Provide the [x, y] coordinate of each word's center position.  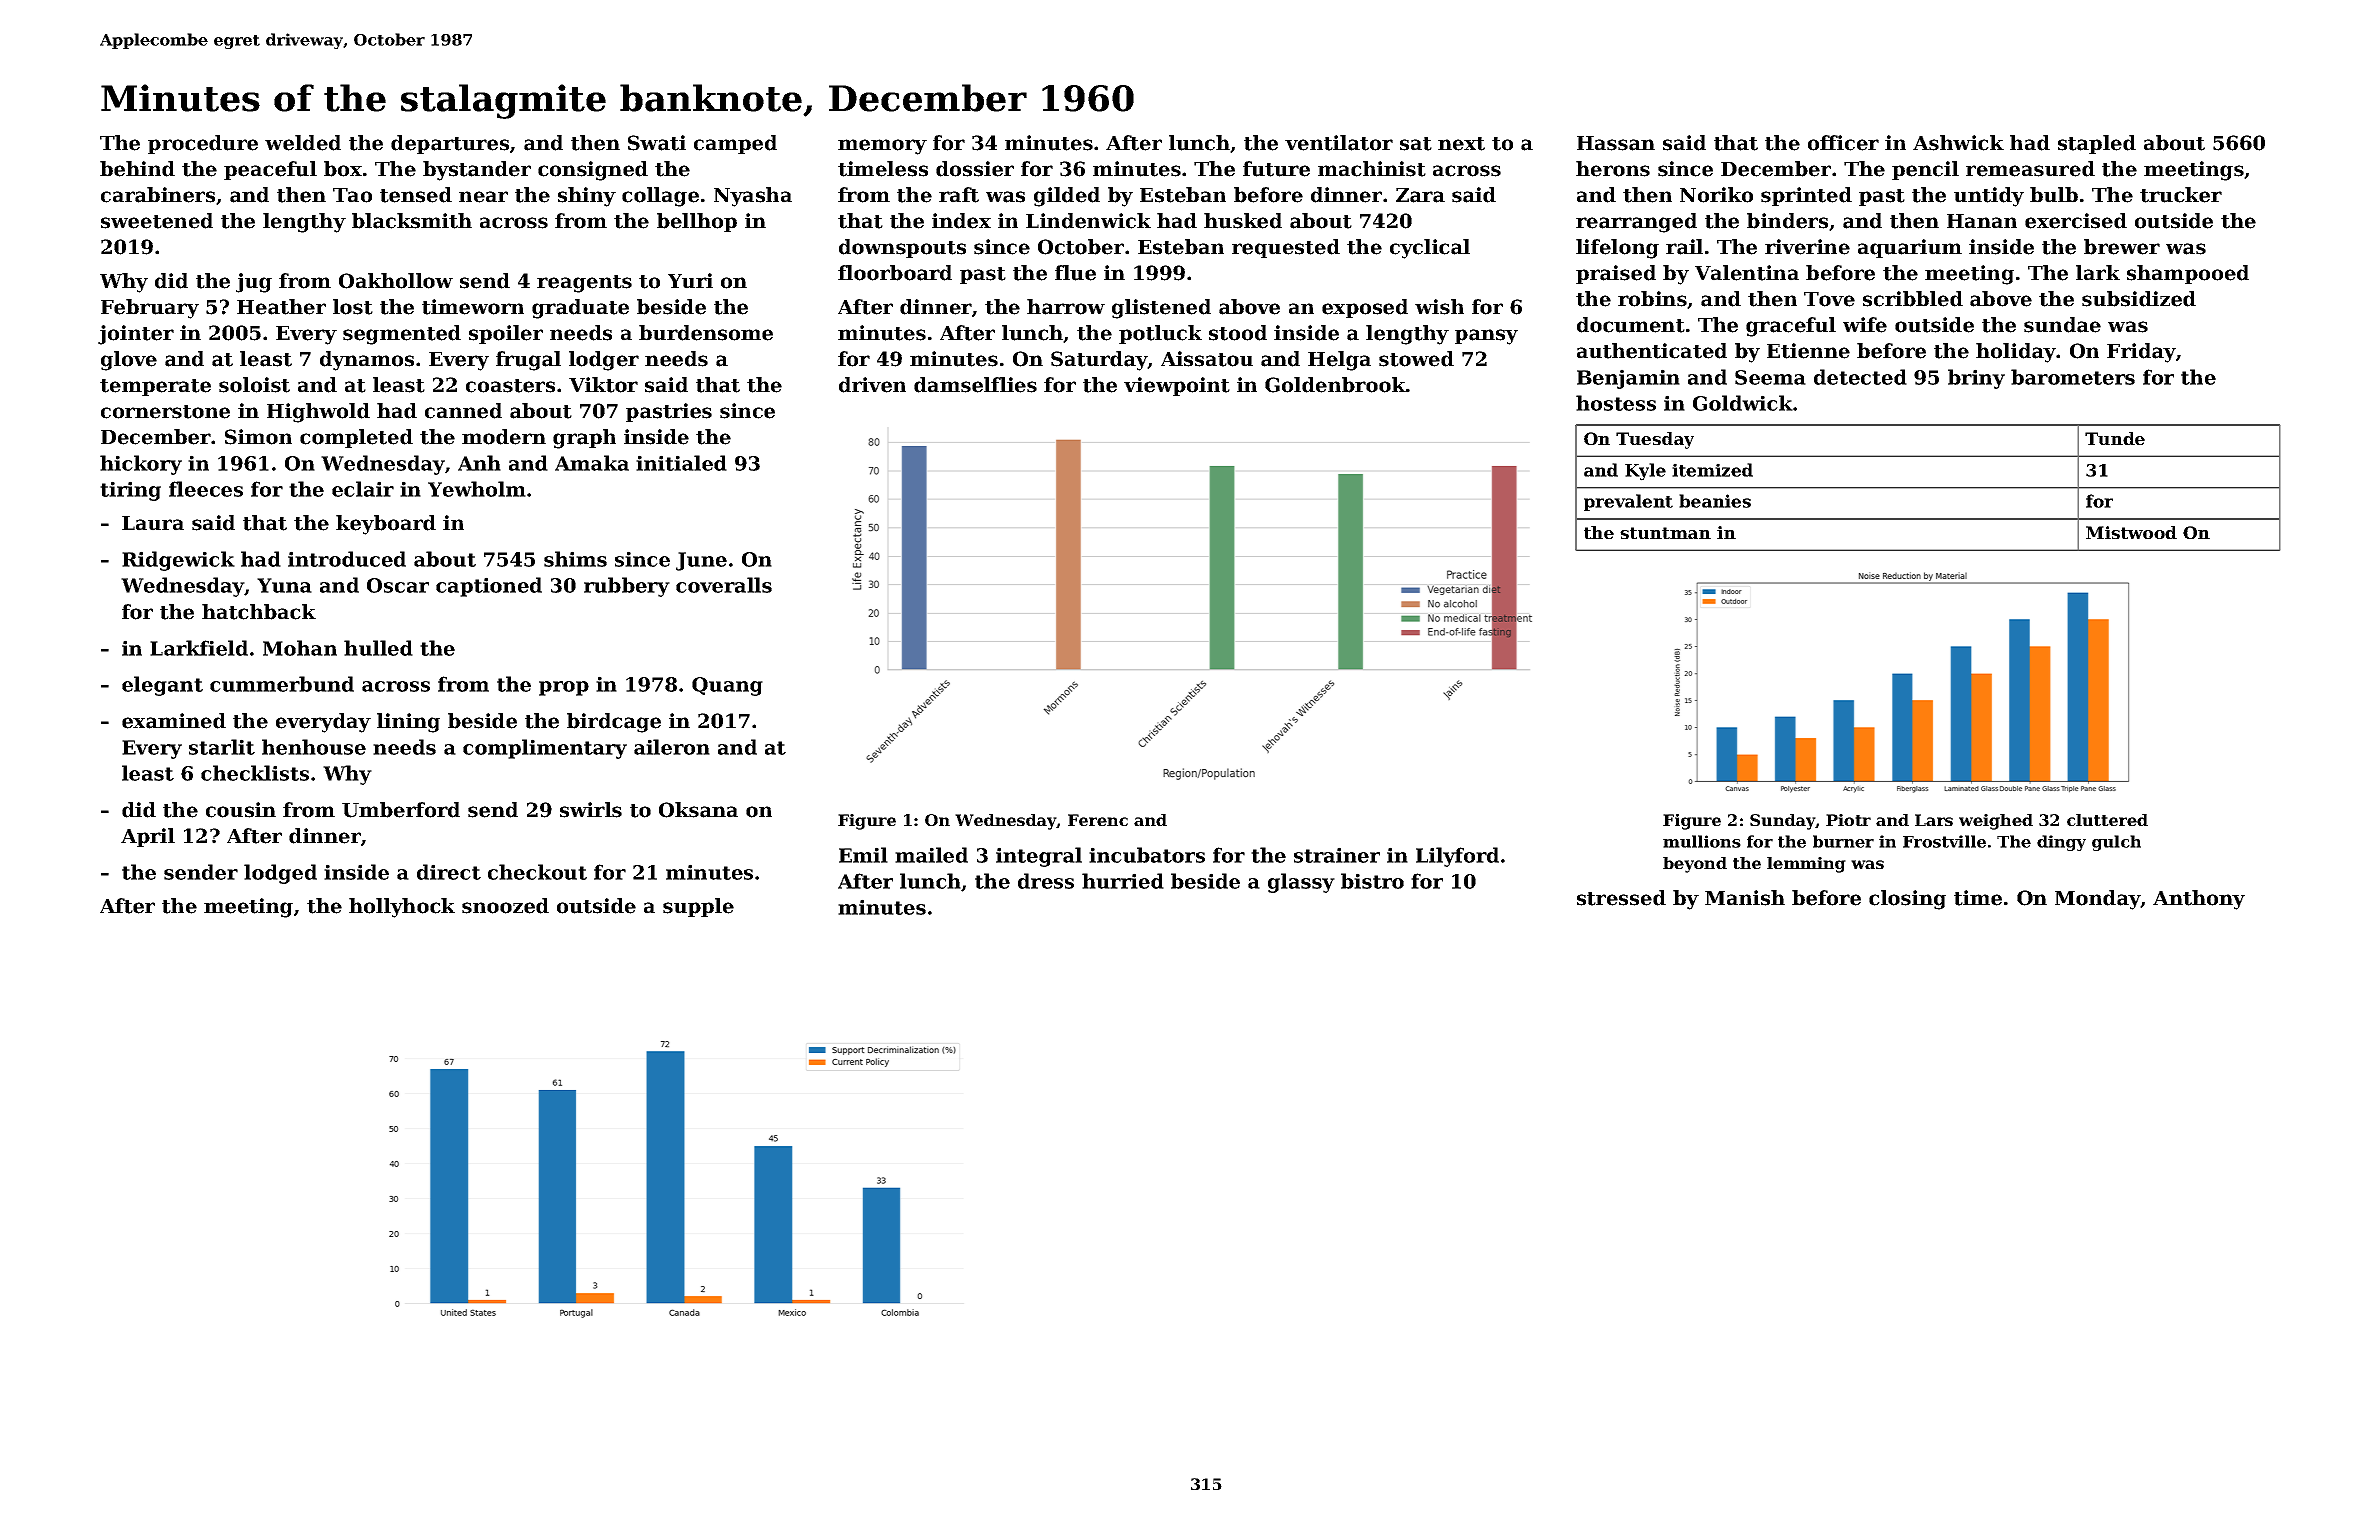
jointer [136, 335]
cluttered [2107, 820]
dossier [975, 169]
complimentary [545, 749]
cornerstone [165, 412]
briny [1976, 379]
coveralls [724, 585]
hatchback [259, 612]
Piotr [1848, 820]
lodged [280, 874]
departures [450, 144]
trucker [2181, 195]
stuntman [1665, 533]
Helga [1339, 361]
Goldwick [1743, 403]
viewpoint [1177, 386]
